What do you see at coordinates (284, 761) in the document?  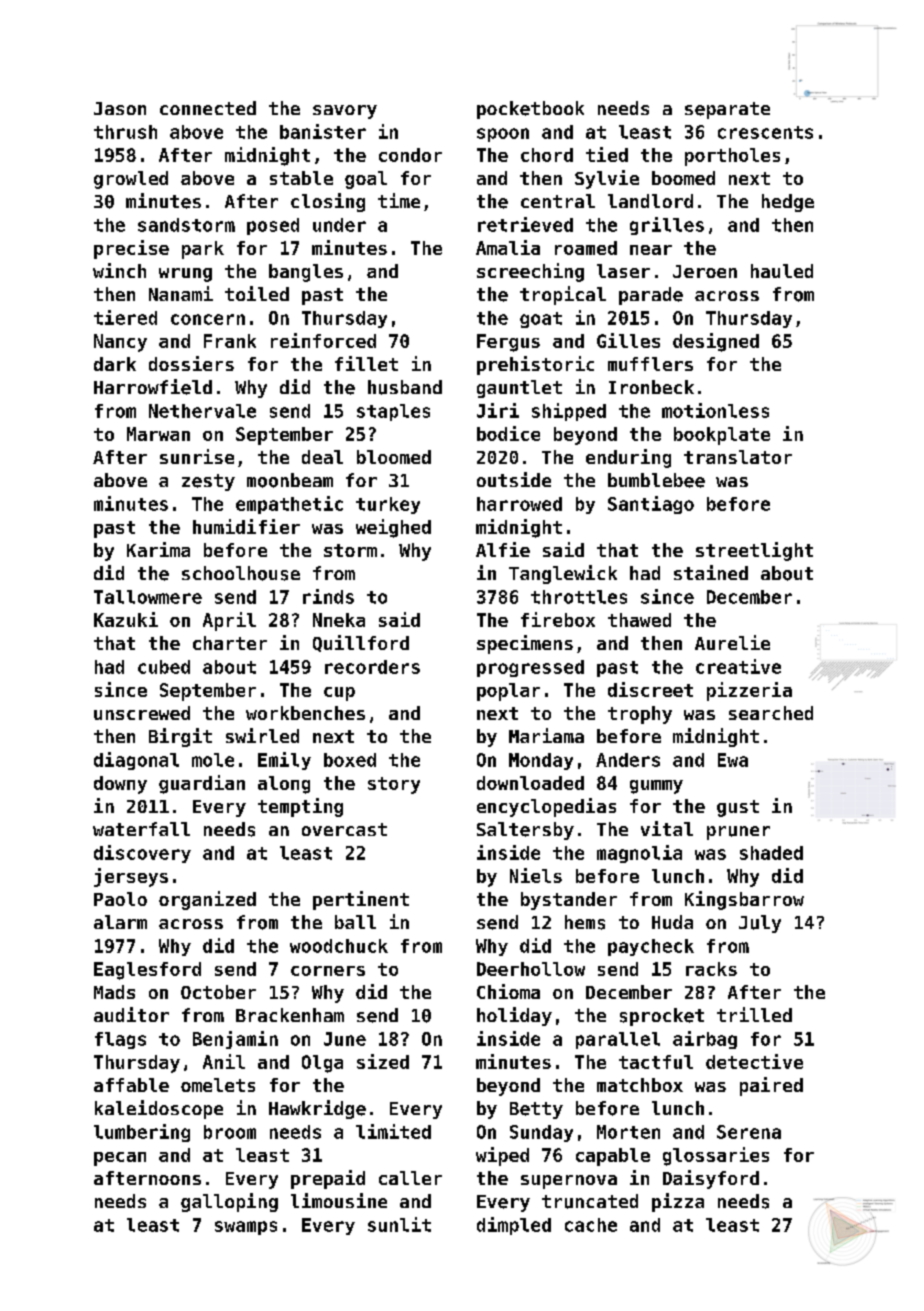 I see `Emily` at bounding box center [284, 761].
